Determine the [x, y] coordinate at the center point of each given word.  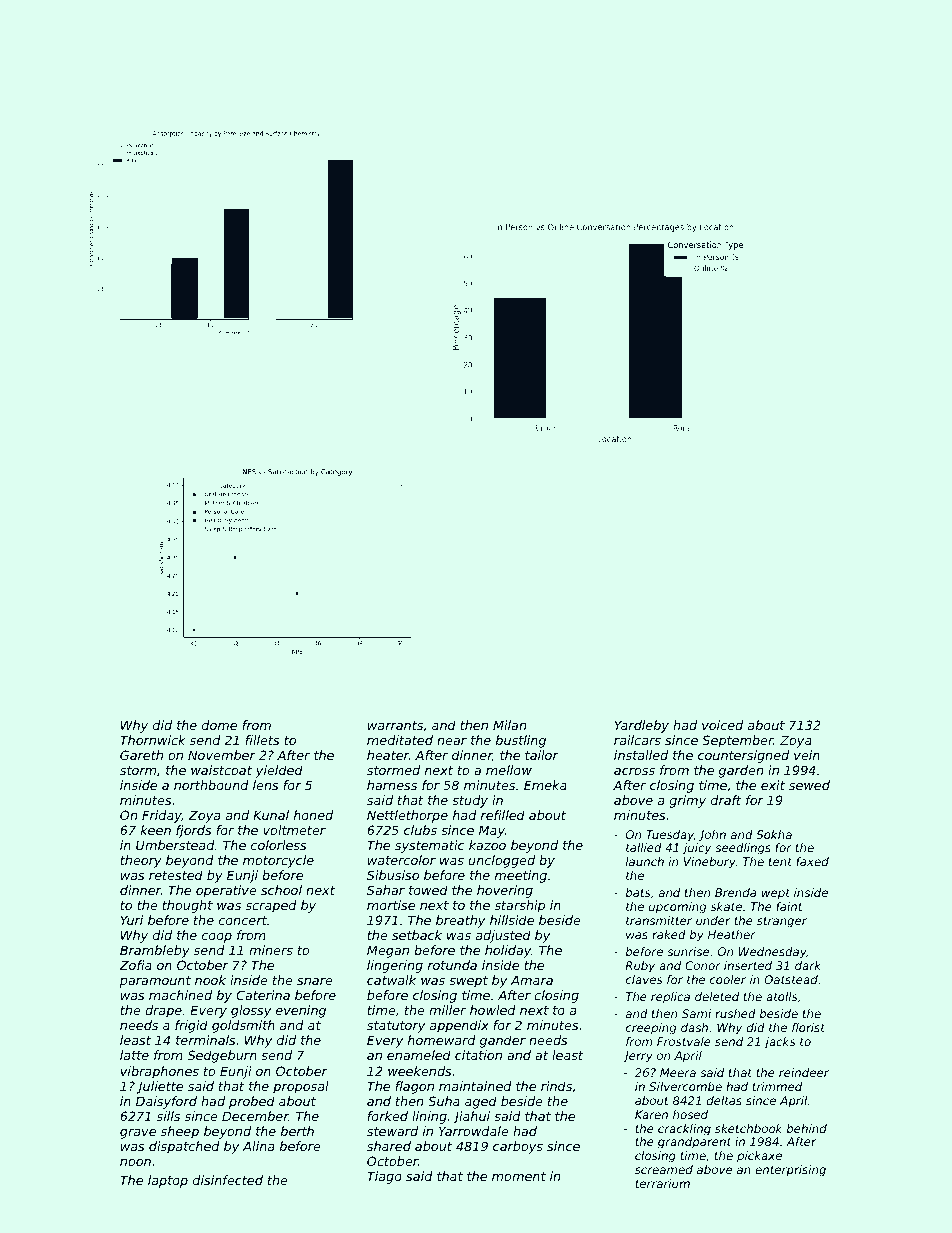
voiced [722, 725]
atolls [781, 996]
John [712, 836]
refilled [503, 815]
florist [808, 1027]
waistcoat [221, 770]
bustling [521, 741]
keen [156, 830]
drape [163, 1011]
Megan [388, 951]
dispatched [184, 1147]
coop [217, 938]
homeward [442, 1040]
